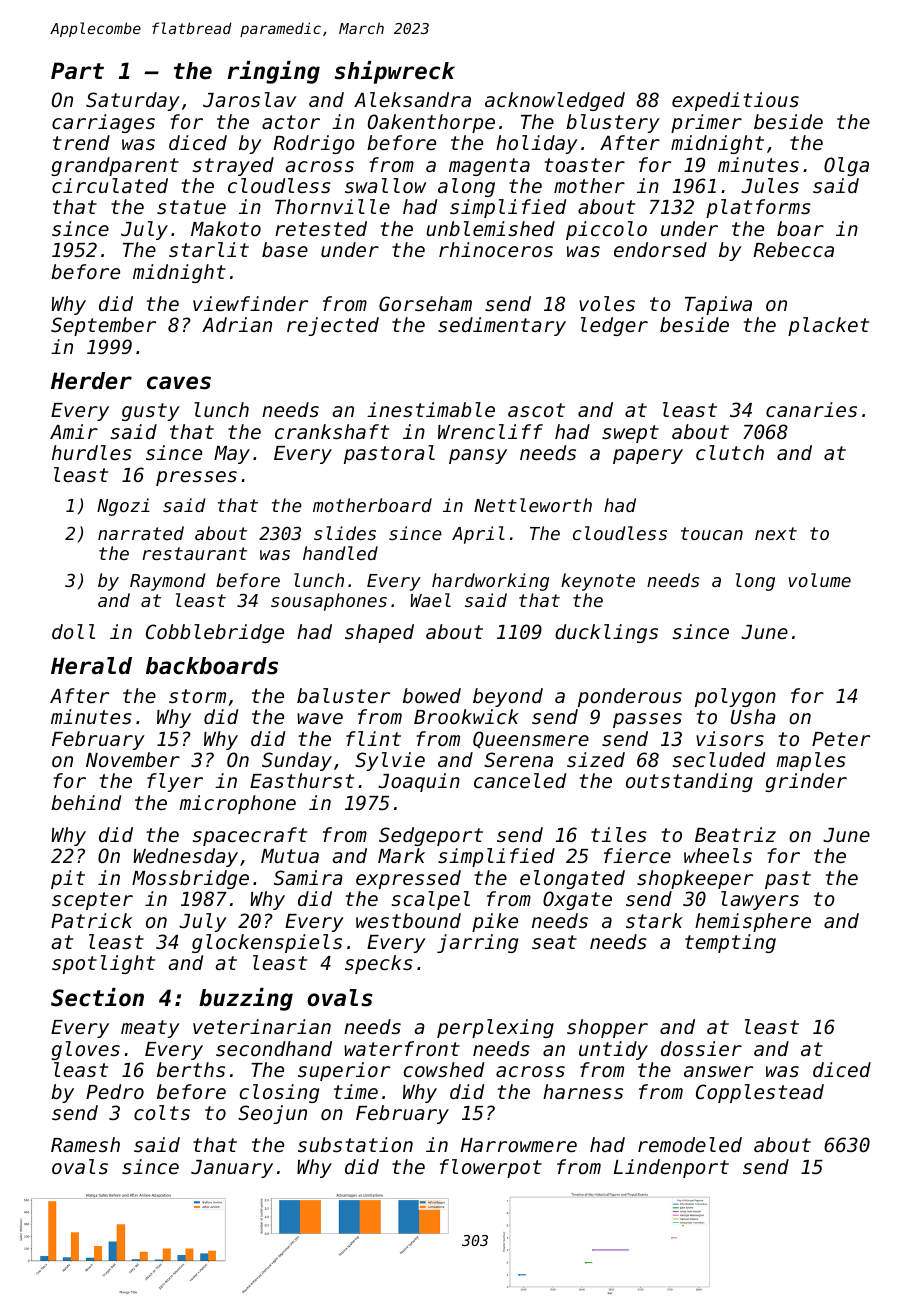 Image resolution: width=924 pixels, height=1314 pixels. What do you see at coordinates (394, 72) in the page?
I see `shipwreck` at bounding box center [394, 72].
